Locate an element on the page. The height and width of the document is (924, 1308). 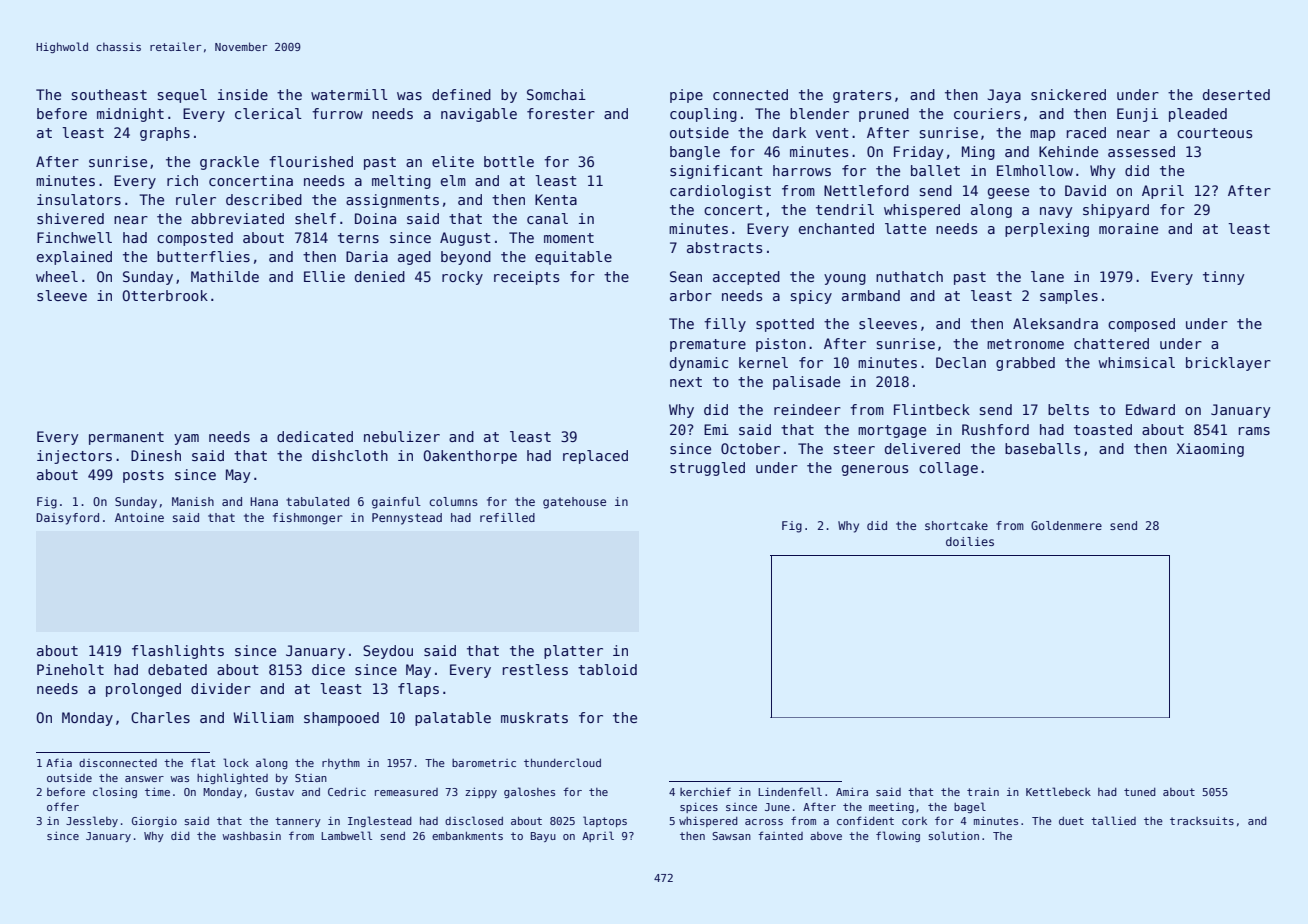
Daisyford is located at coordinates (67, 519).
